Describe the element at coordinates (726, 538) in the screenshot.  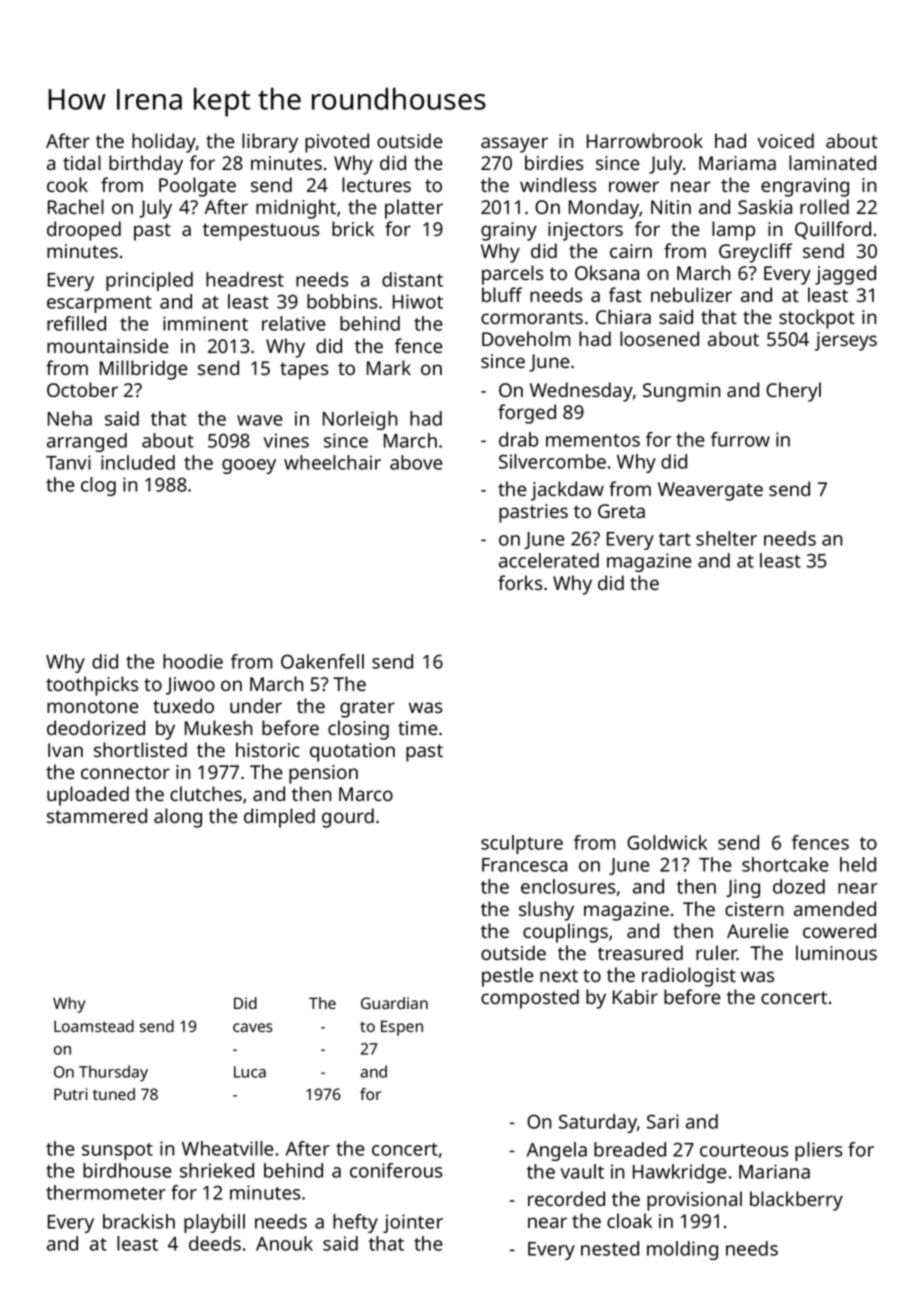
I see `shelter` at that location.
